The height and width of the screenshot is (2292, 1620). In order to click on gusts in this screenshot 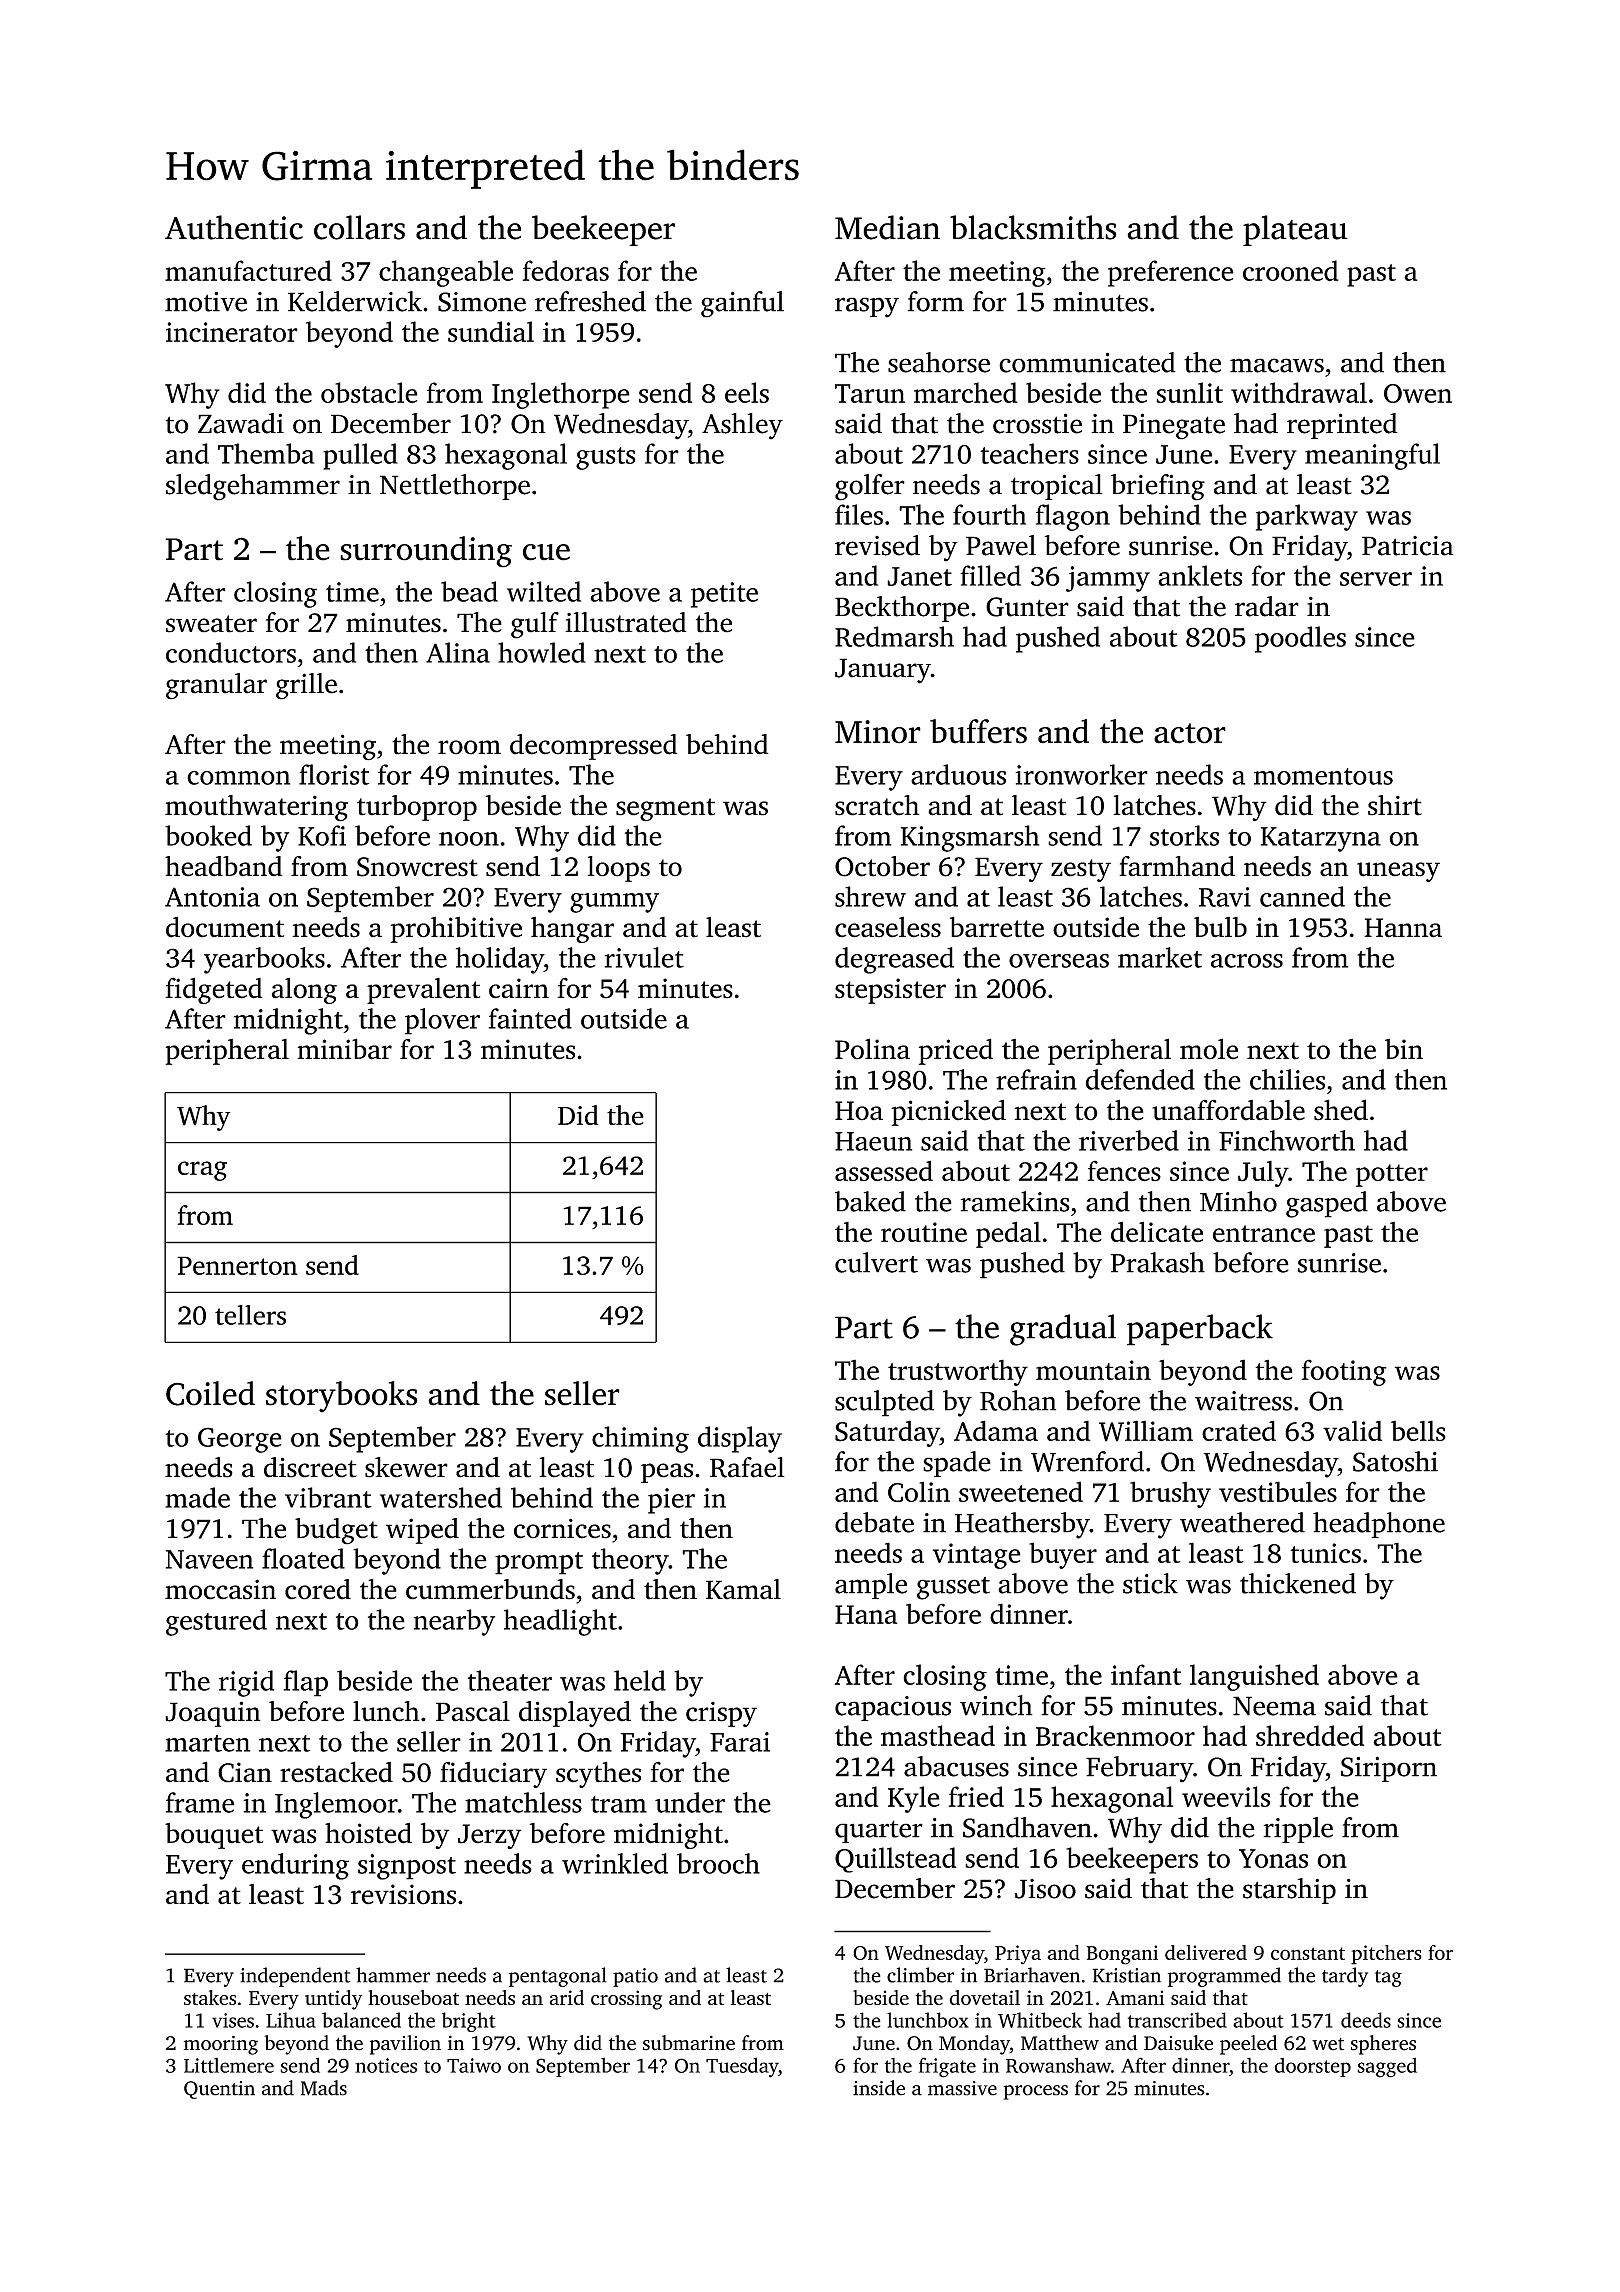, I will do `click(606, 458)`.
